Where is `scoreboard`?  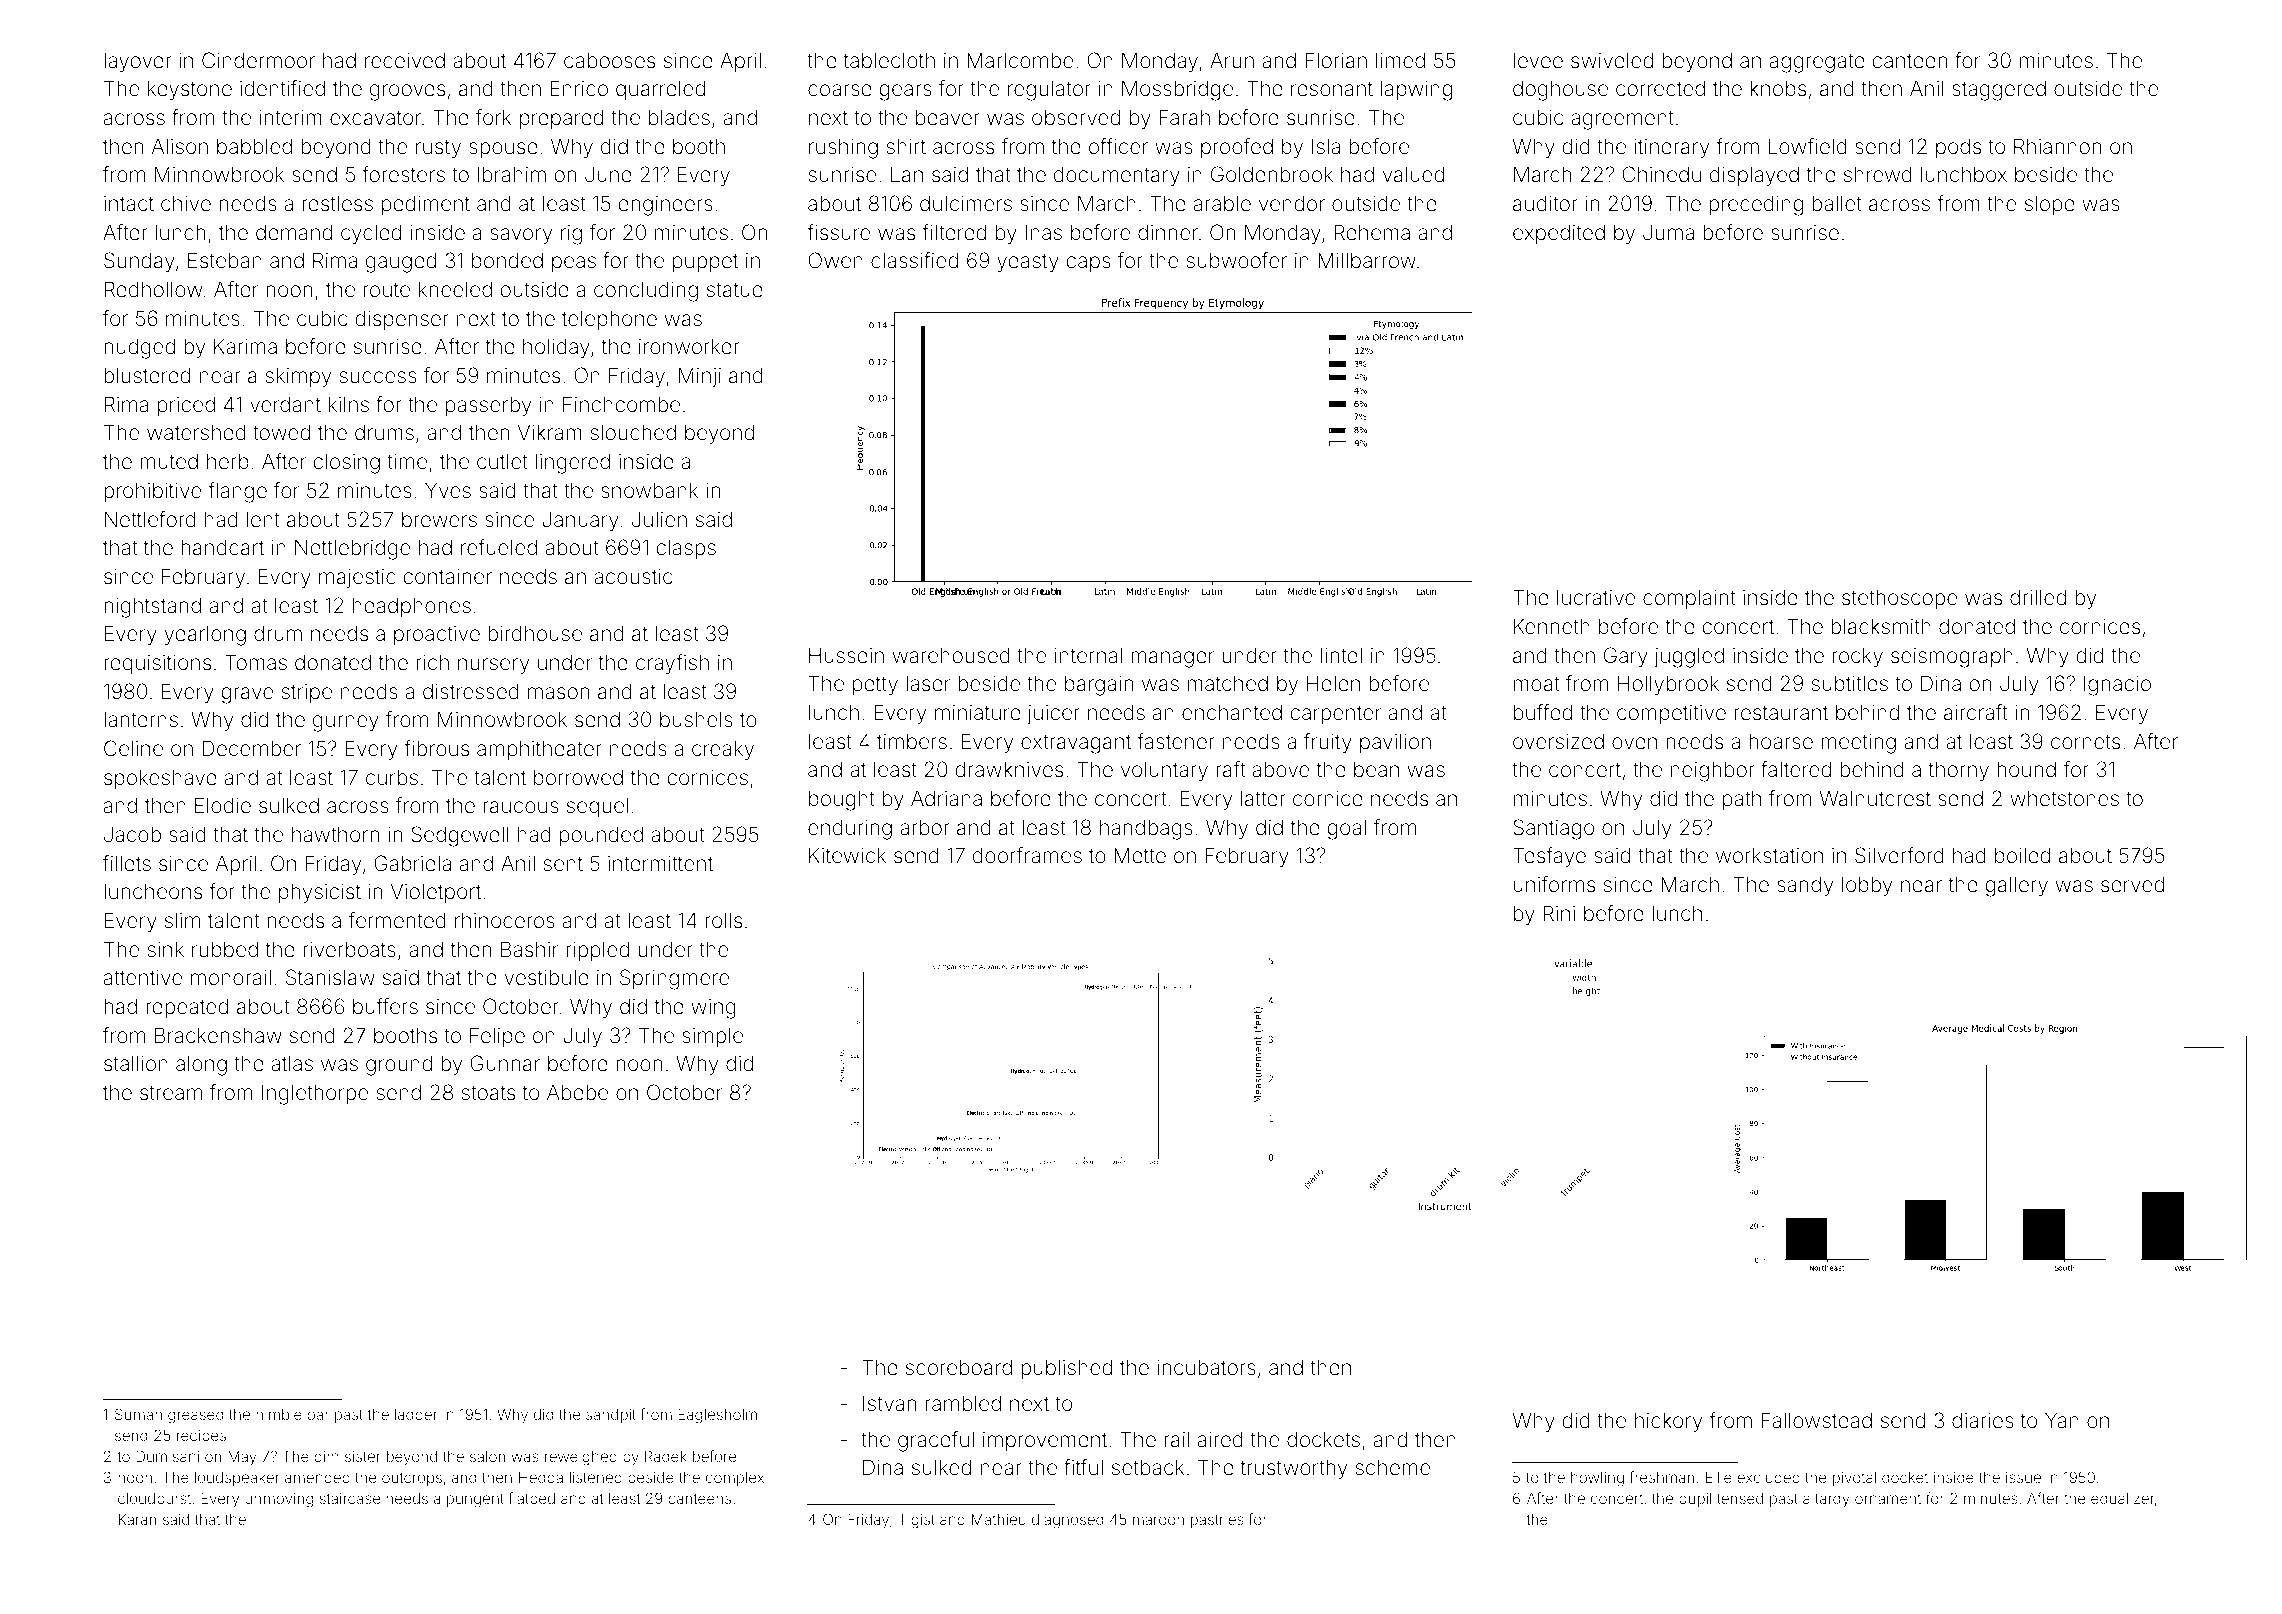 scoreboard is located at coordinates (959, 1367).
